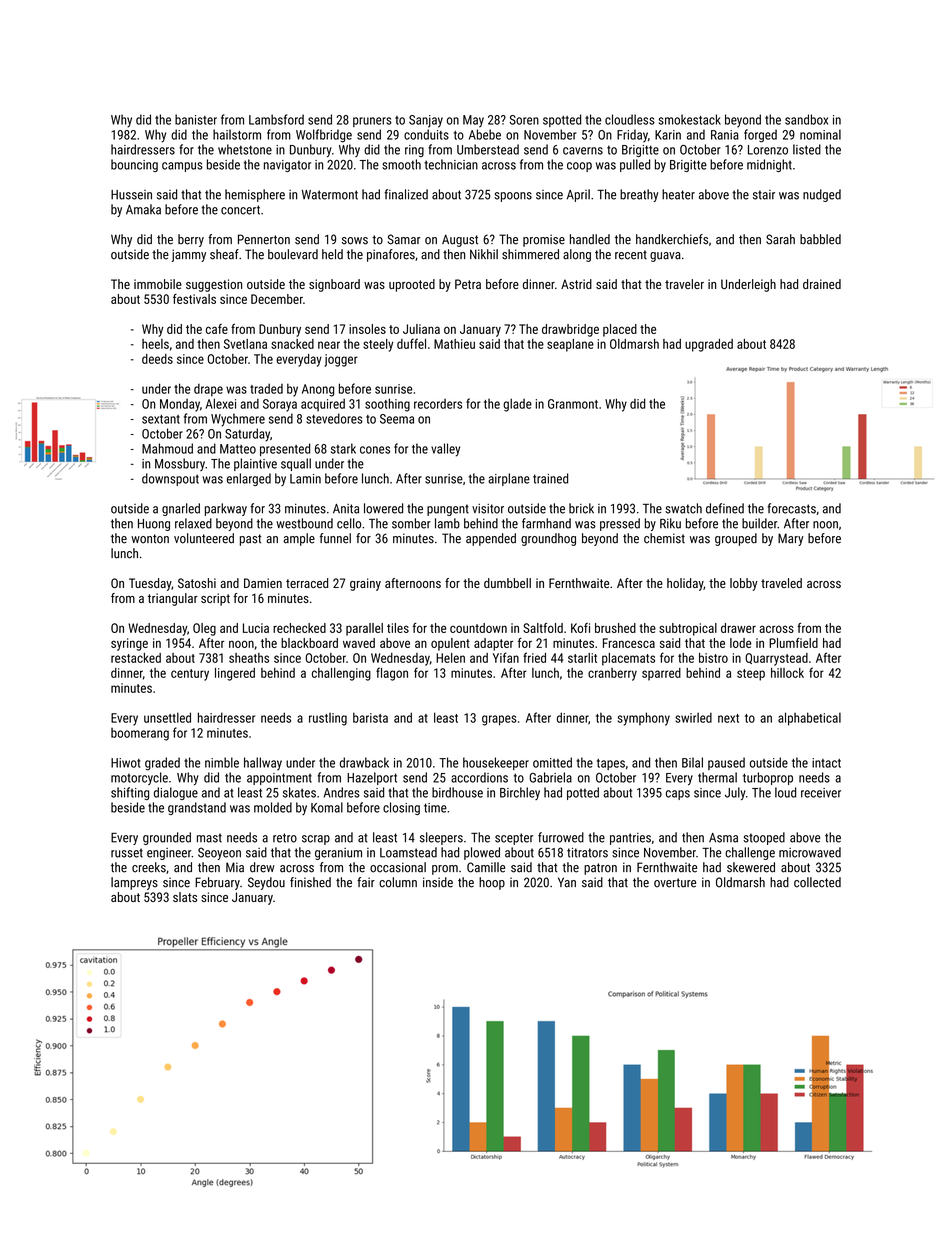 The image size is (952, 1233). What do you see at coordinates (491, 539) in the screenshot?
I see `appended` at bounding box center [491, 539].
